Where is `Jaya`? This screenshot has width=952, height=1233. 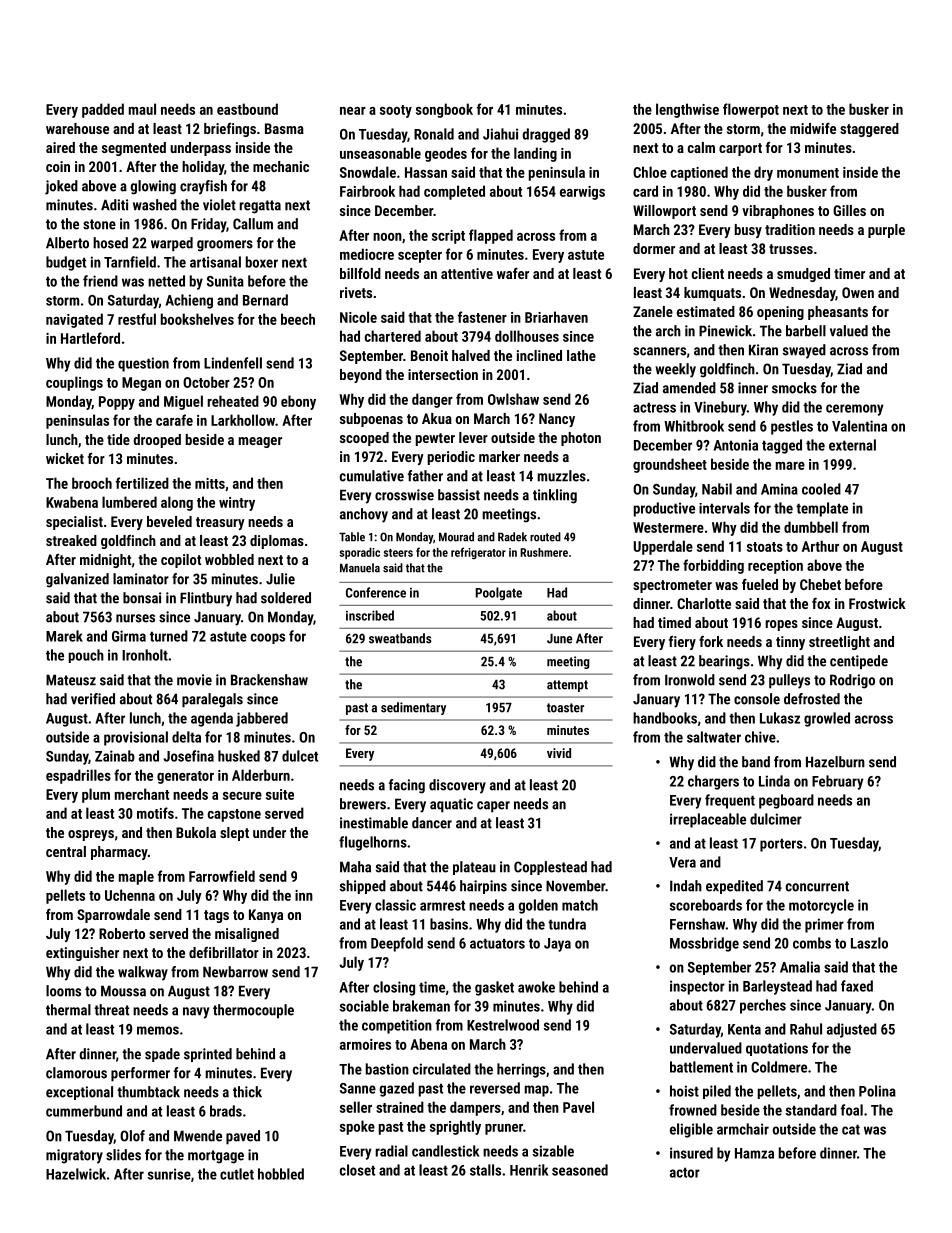 Jaya is located at coordinates (557, 945).
